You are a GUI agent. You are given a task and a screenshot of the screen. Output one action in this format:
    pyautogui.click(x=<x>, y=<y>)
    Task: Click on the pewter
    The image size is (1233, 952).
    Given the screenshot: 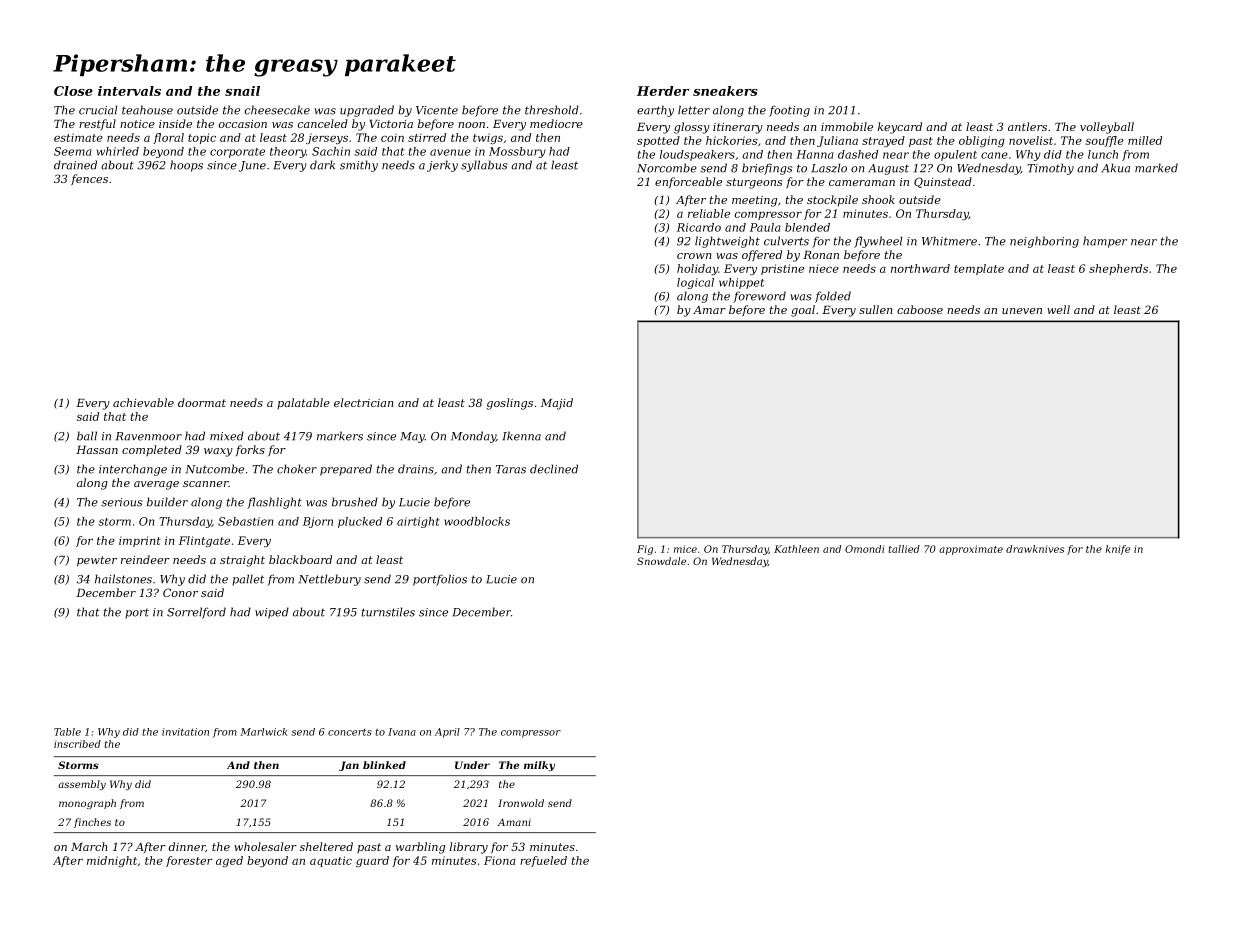 What is the action you would take?
    pyautogui.click(x=97, y=561)
